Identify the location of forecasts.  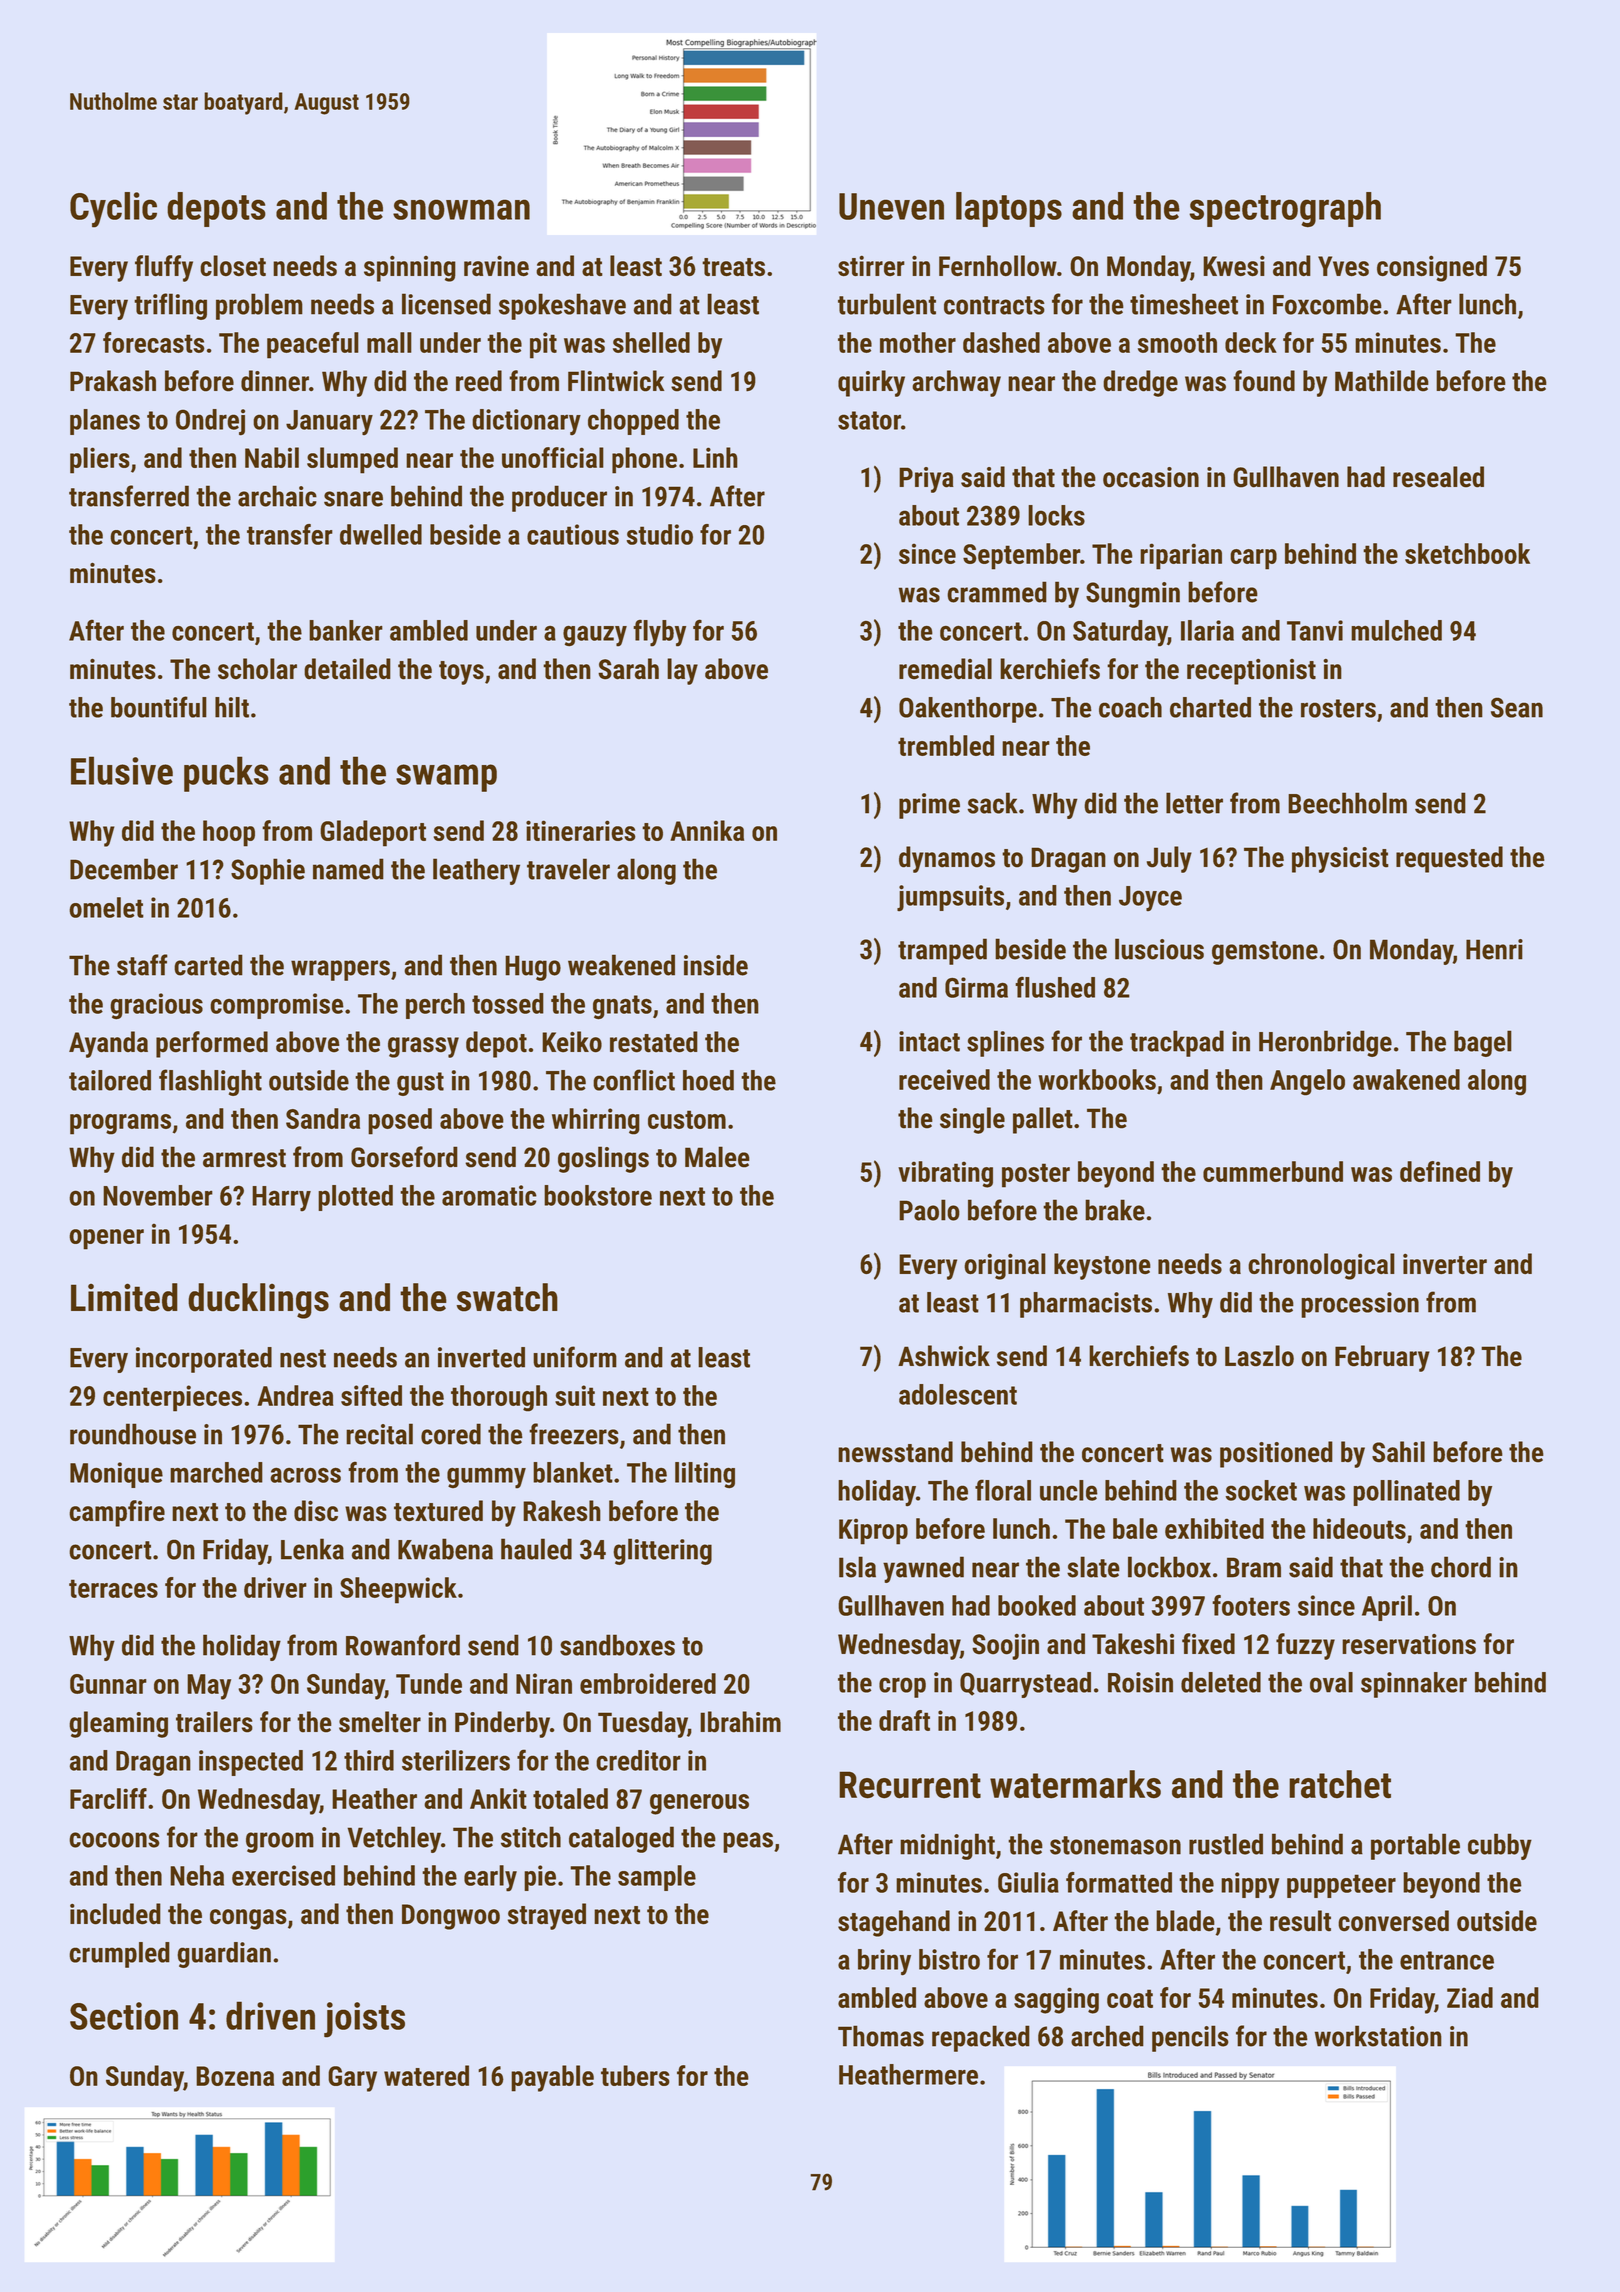
(154, 342).
